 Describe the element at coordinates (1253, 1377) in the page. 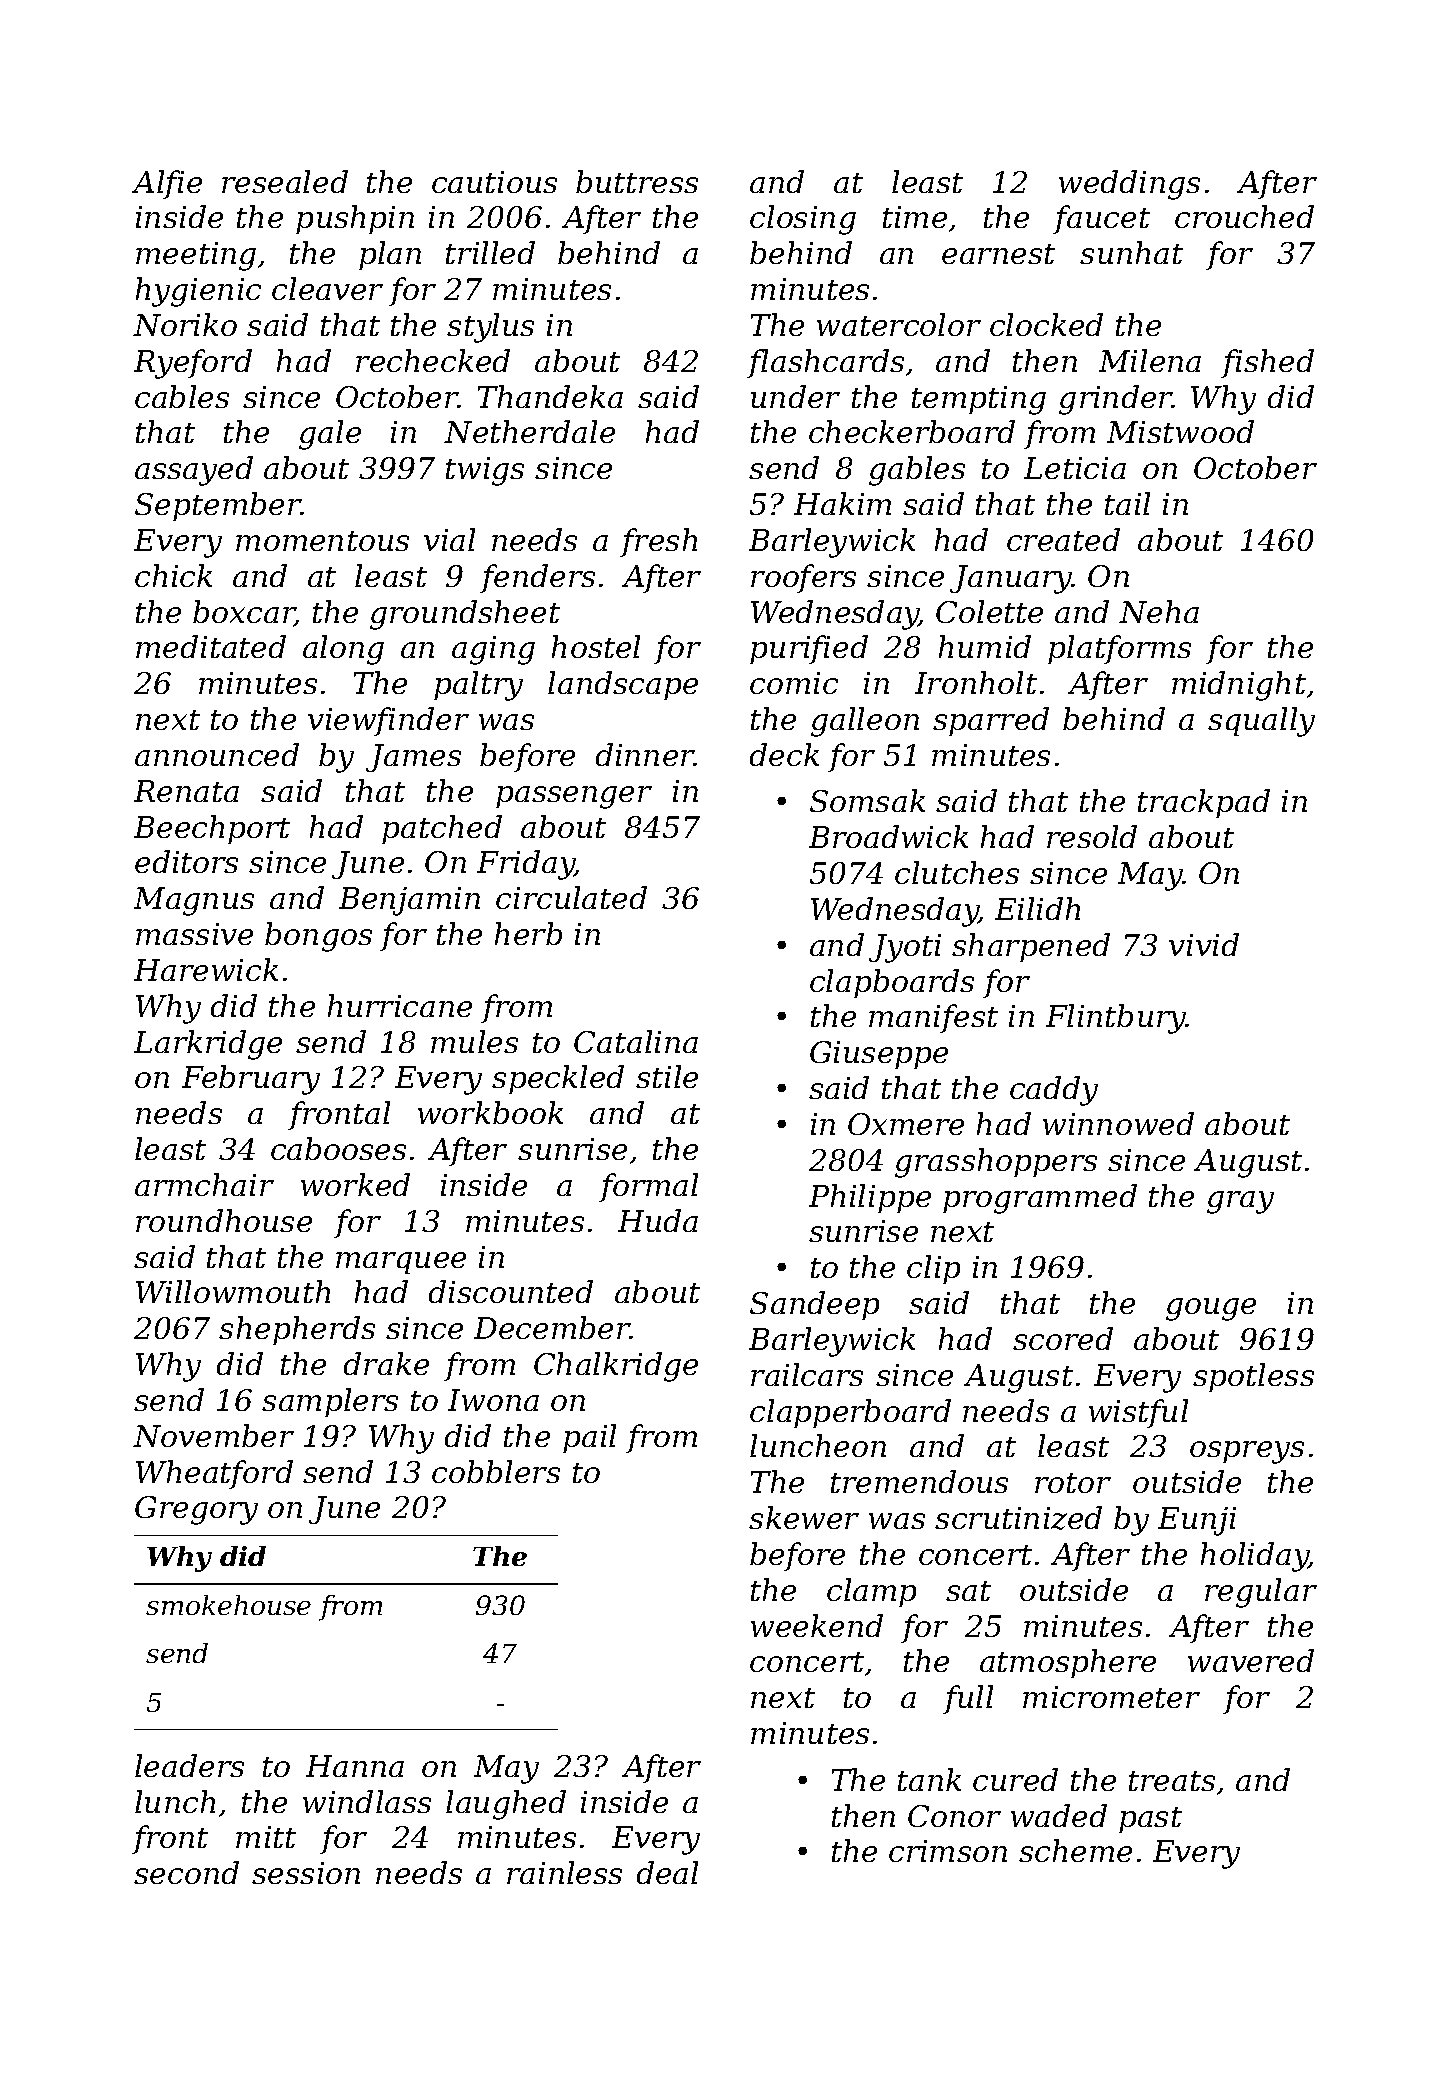

I see `spotless` at that location.
